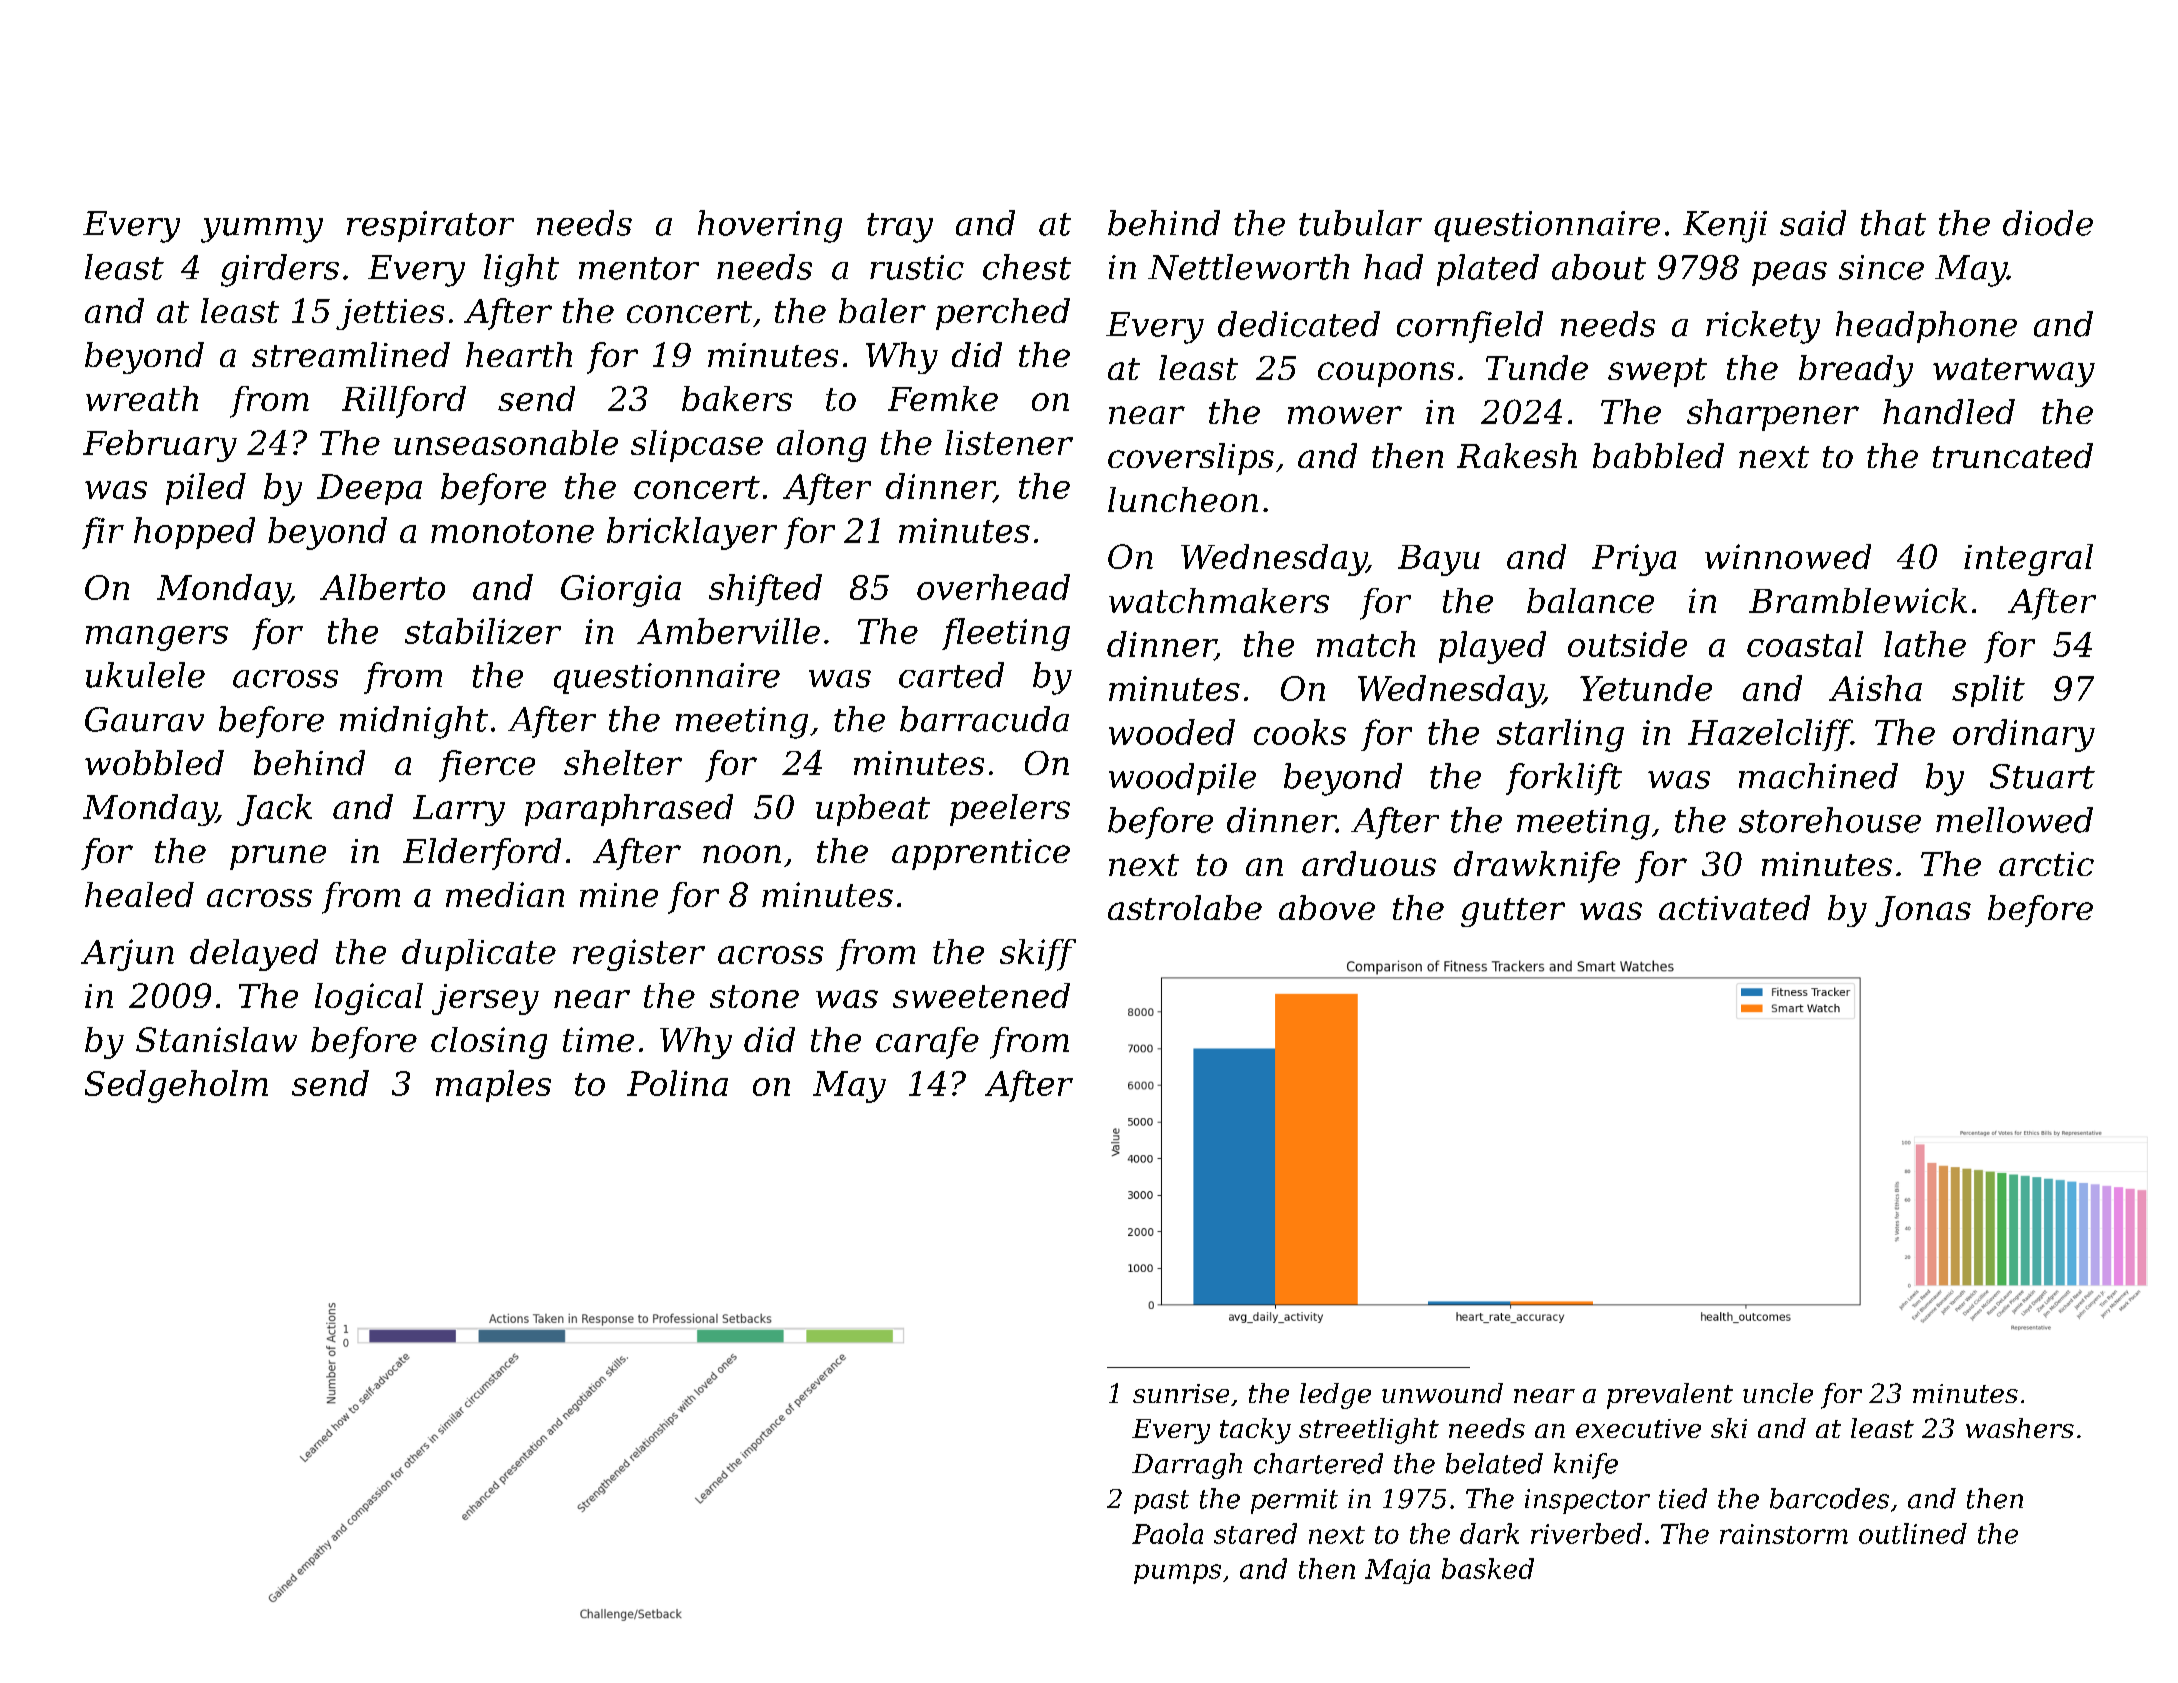 This screenshot has height=1683, width=2178. Describe the element at coordinates (1658, 455) in the screenshot. I see `babbled` at that location.
